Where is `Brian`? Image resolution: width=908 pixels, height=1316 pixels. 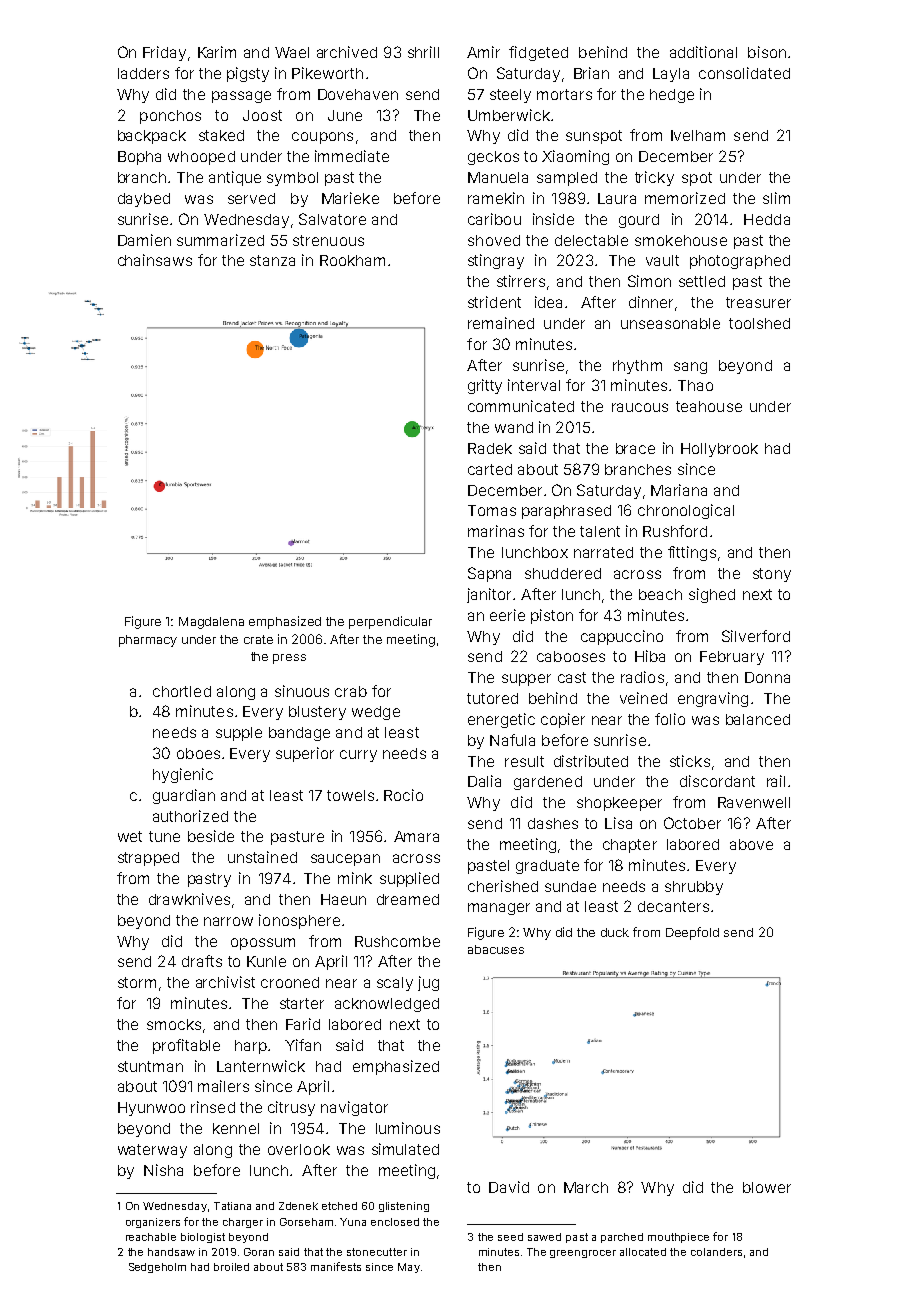 Brian is located at coordinates (591, 73).
